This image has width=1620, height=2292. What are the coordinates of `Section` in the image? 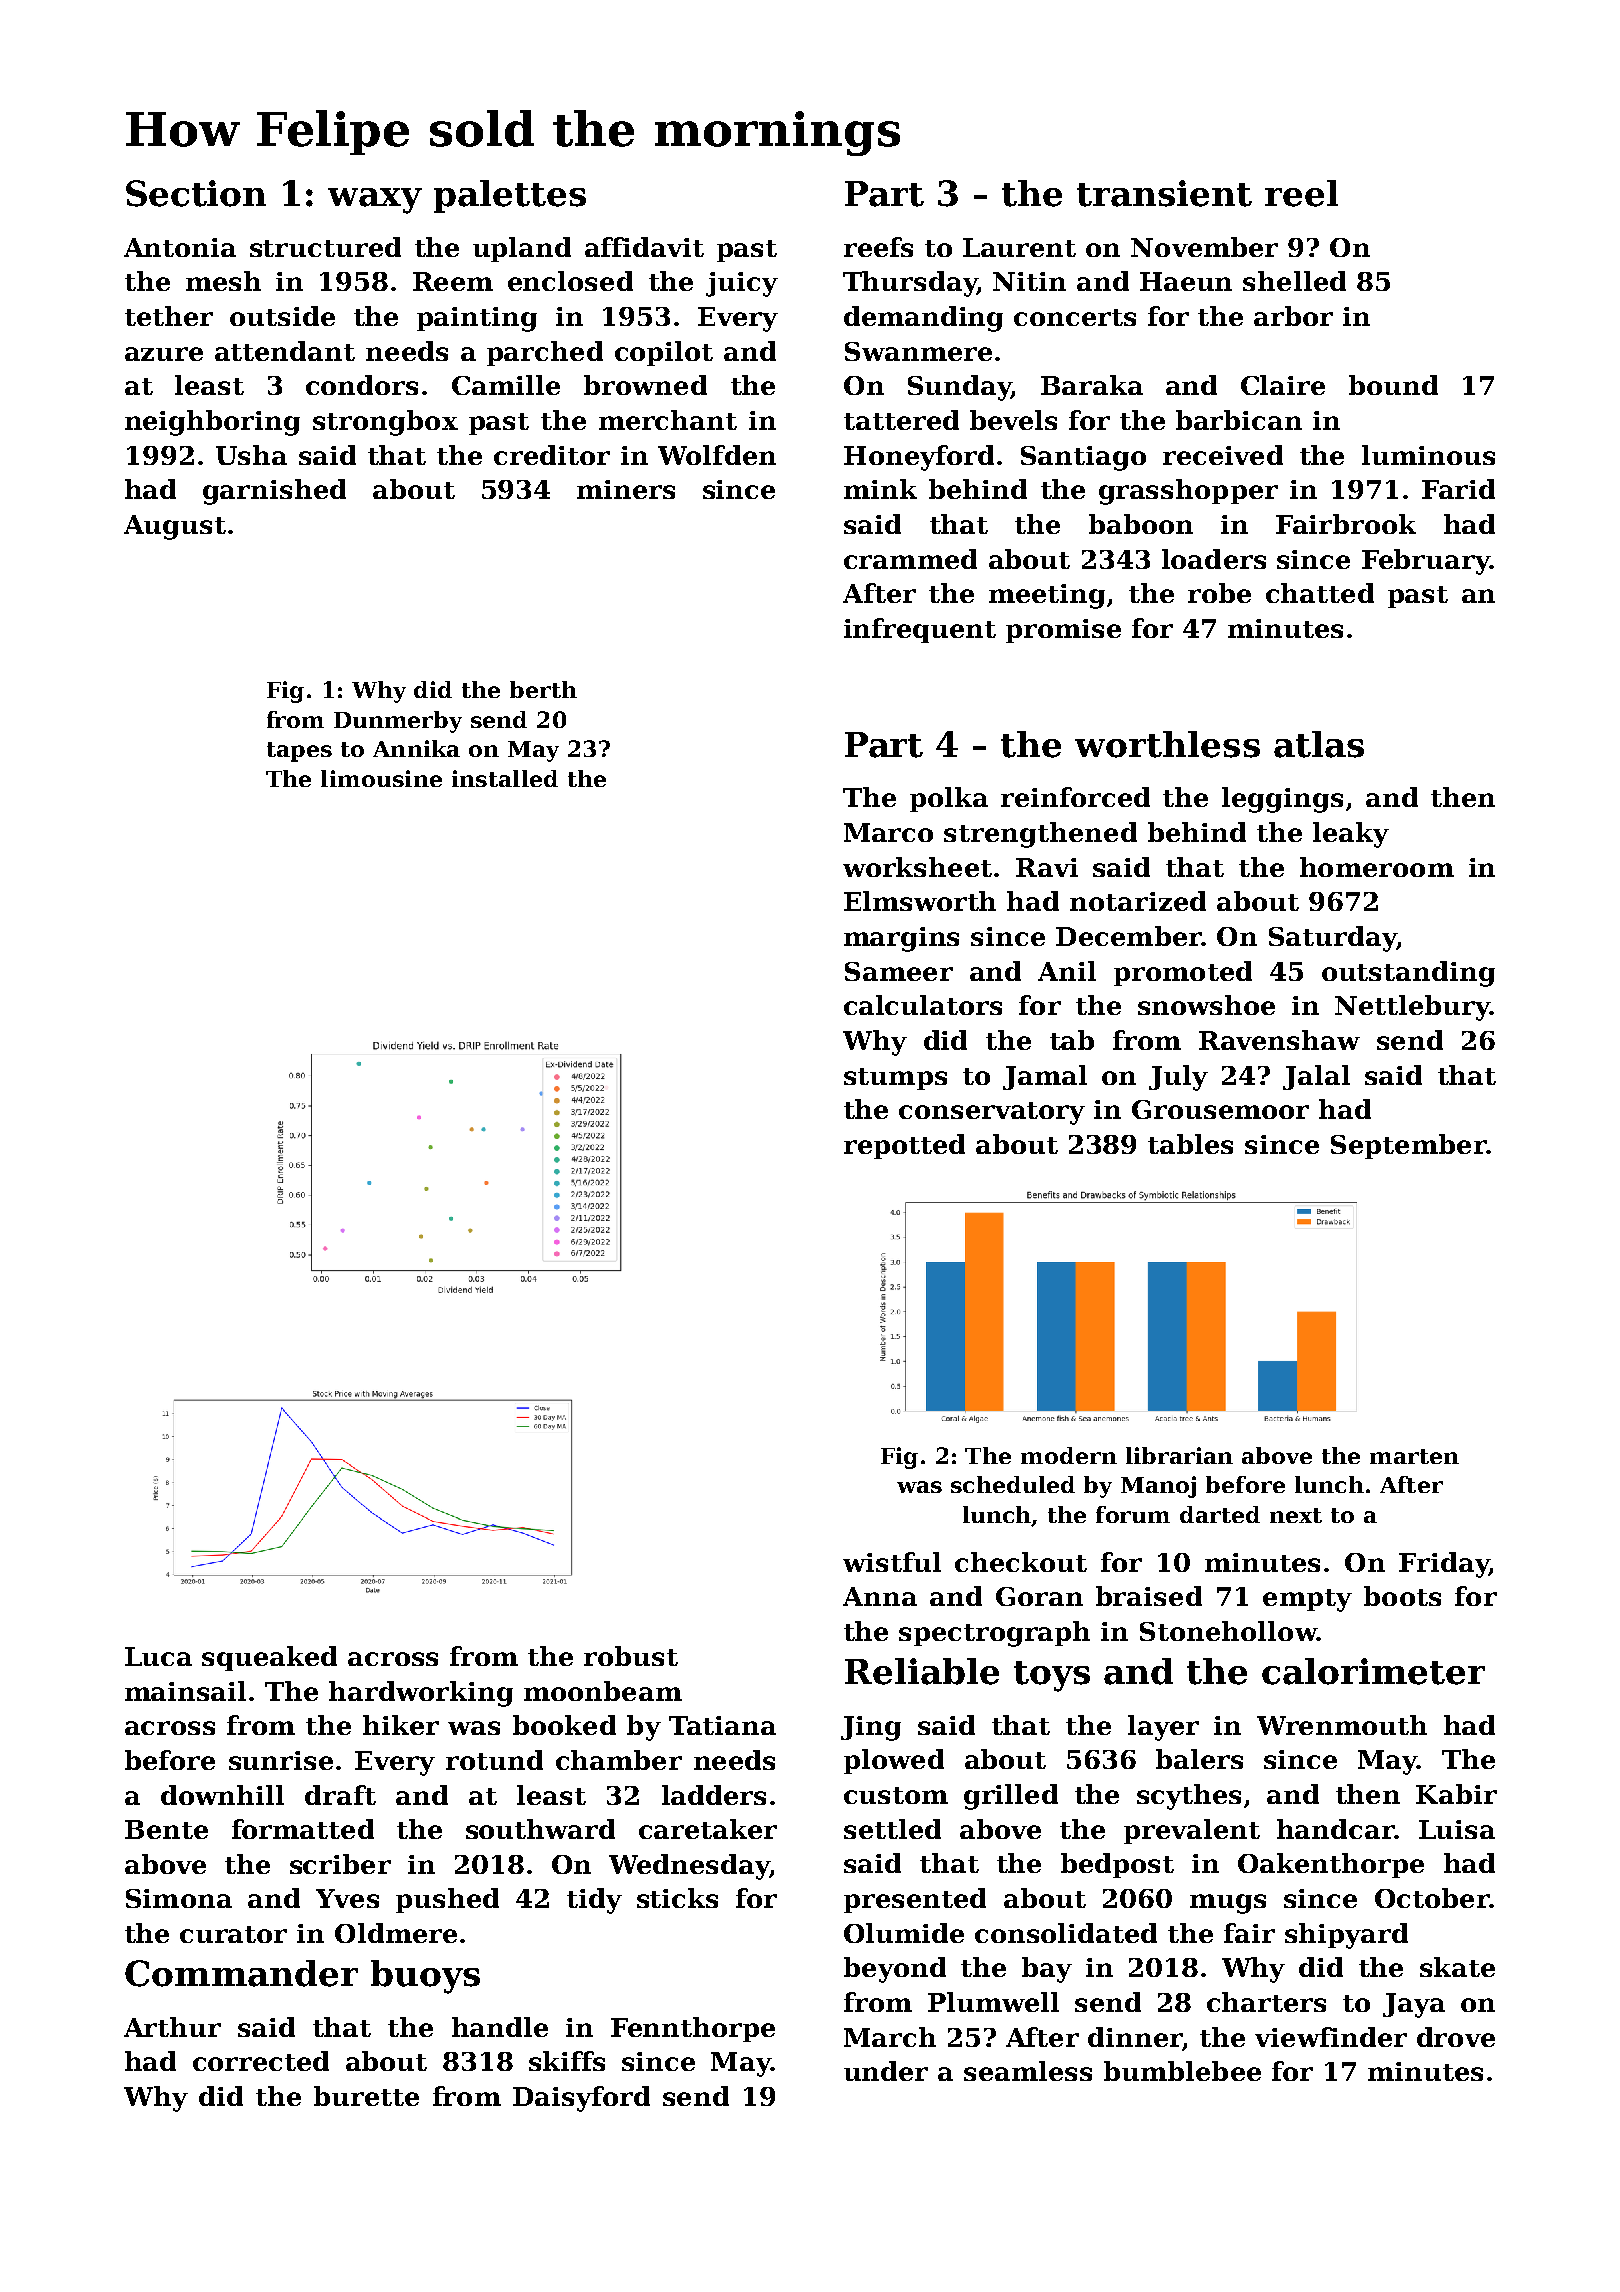 It's located at (196, 193).
